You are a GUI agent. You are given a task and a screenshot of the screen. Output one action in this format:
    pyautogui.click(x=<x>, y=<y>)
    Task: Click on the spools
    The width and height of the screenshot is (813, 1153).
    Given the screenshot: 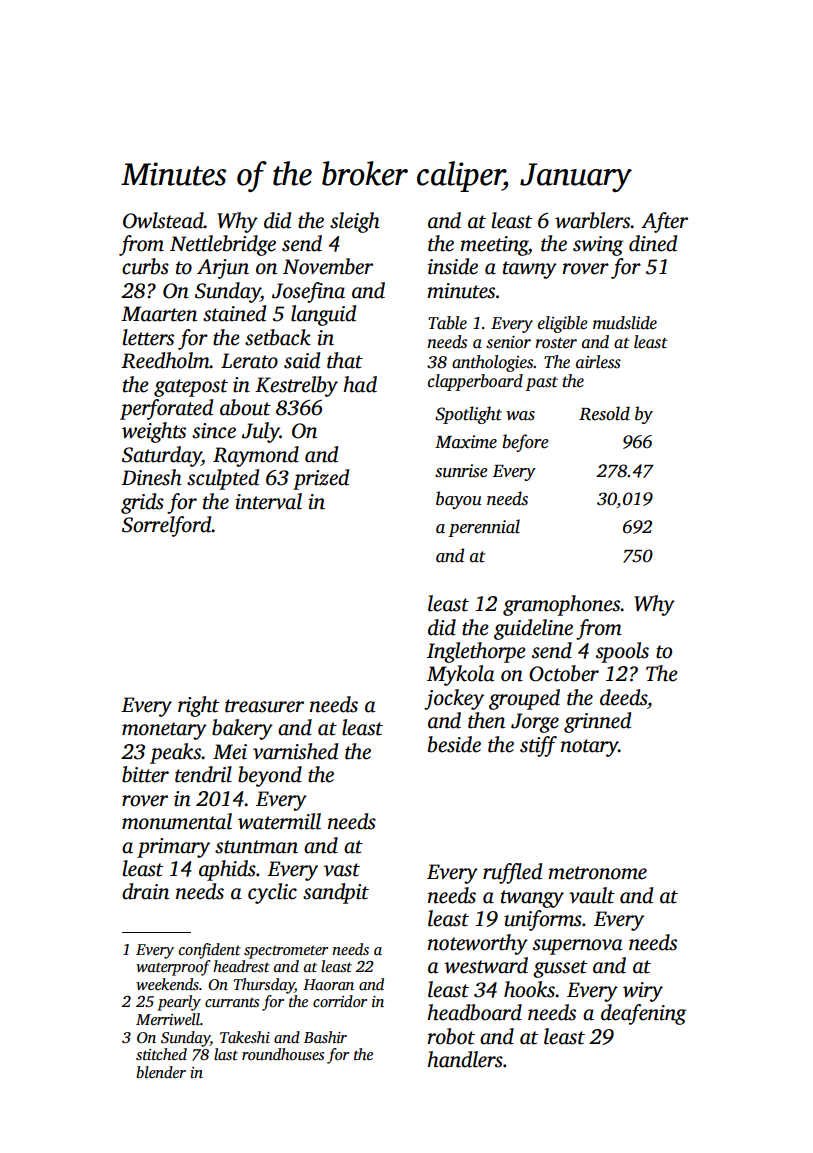 What is the action you would take?
    pyautogui.click(x=622, y=652)
